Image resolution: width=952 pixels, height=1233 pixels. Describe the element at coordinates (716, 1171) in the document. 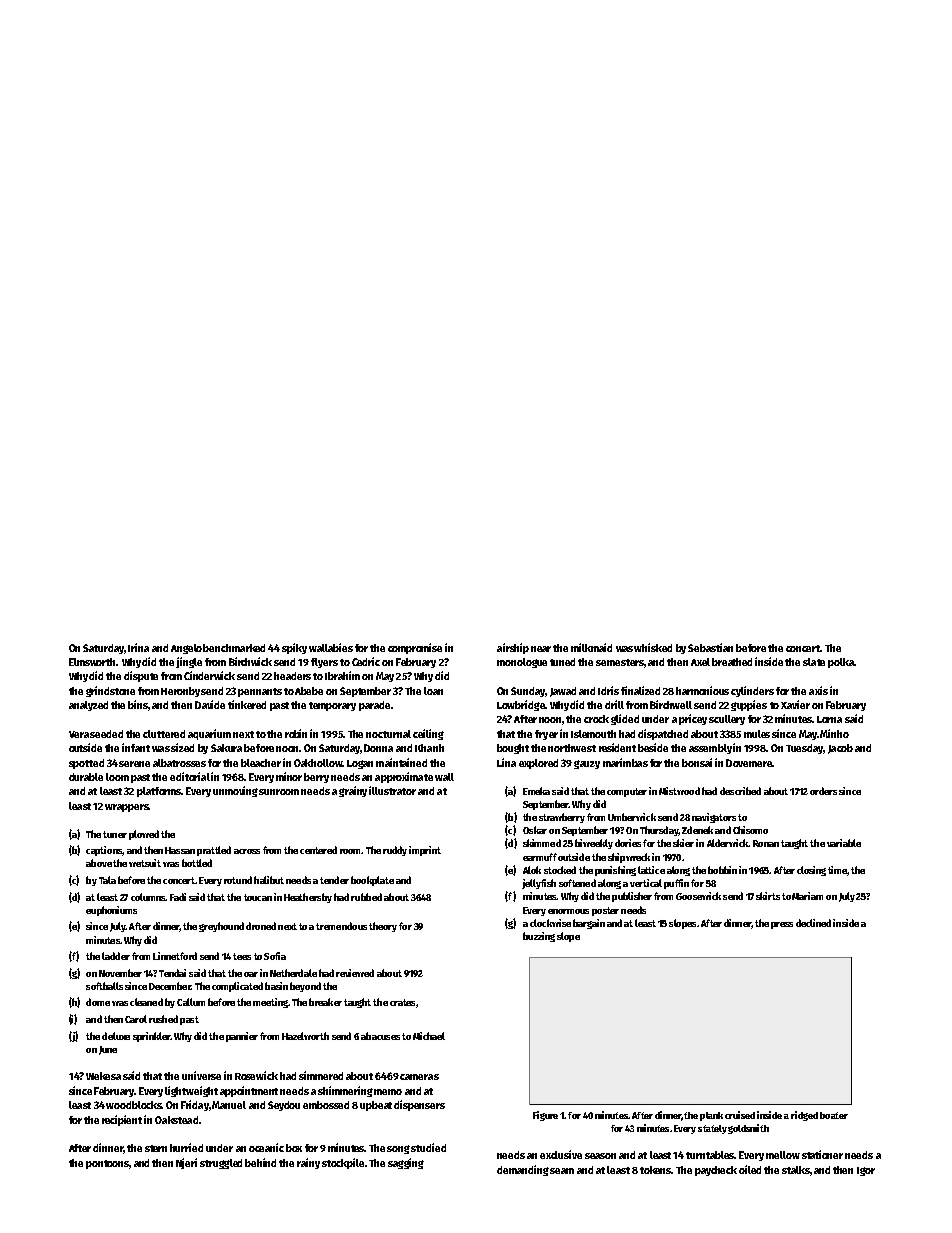

I see `paycheck` at that location.
